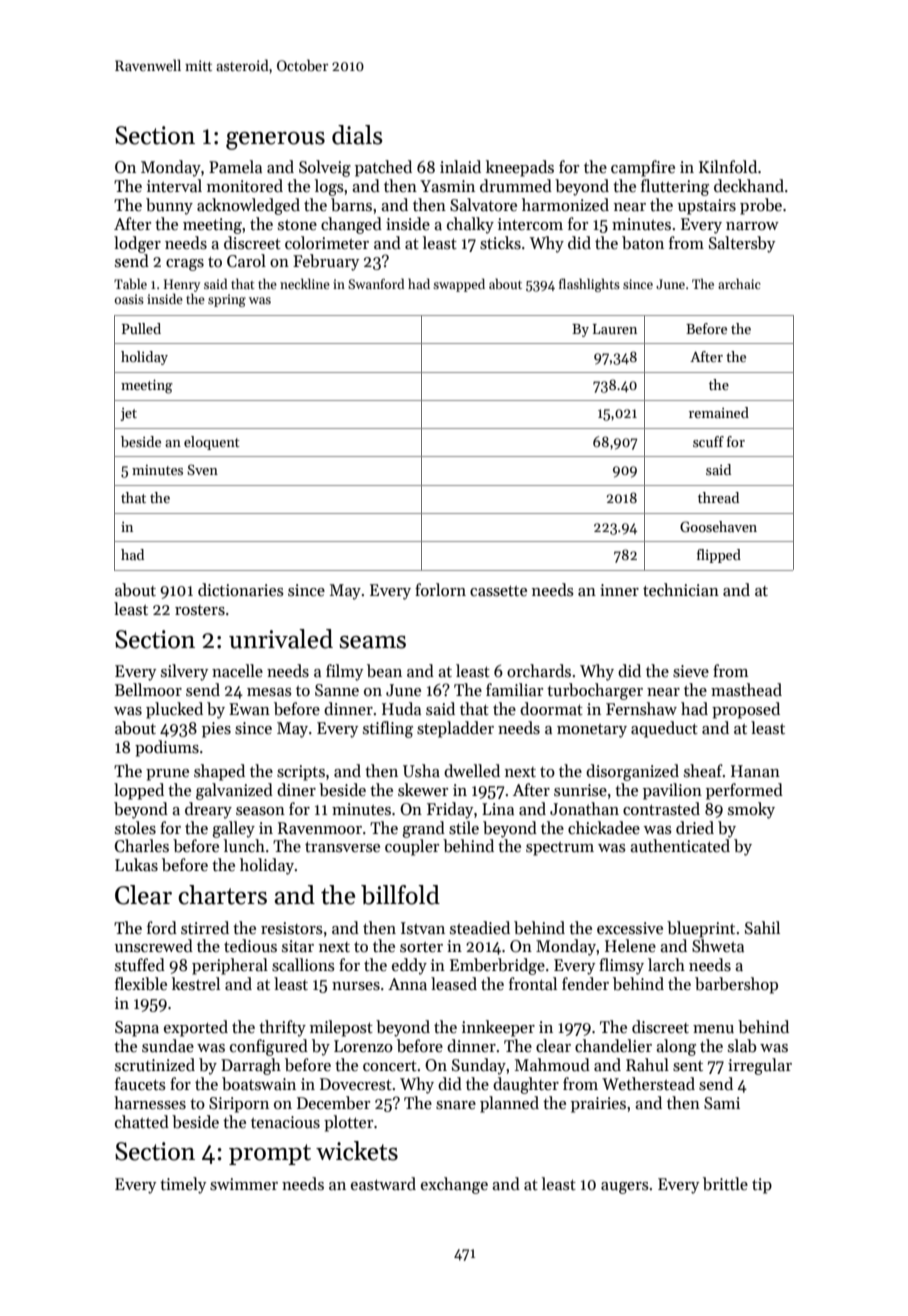 This image has width=908, height=1316. Describe the element at coordinates (625, 1188) in the image. I see `augers` at that location.
